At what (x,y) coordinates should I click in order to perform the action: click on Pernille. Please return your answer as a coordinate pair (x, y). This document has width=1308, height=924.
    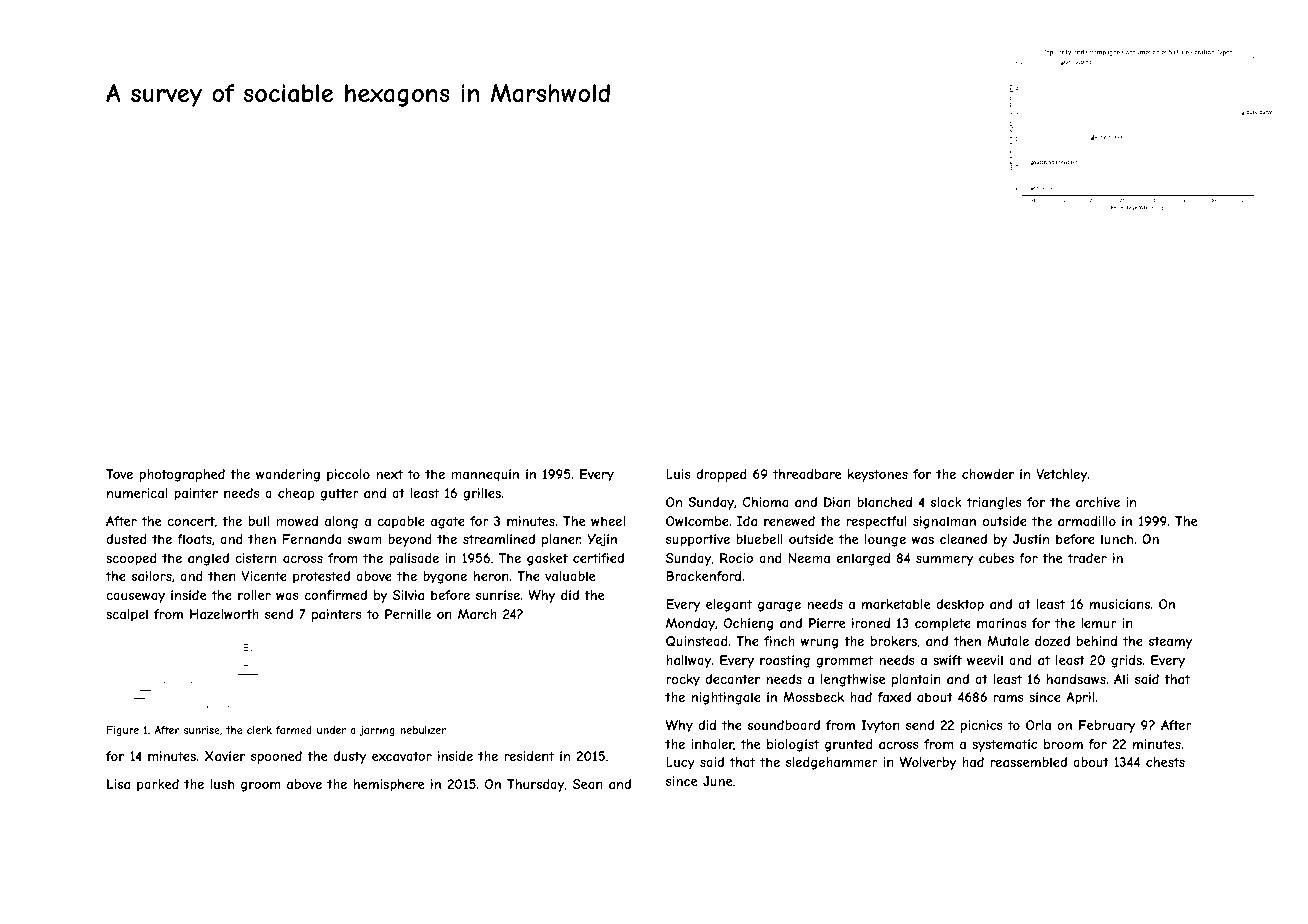
    Looking at the image, I should click on (408, 614).
